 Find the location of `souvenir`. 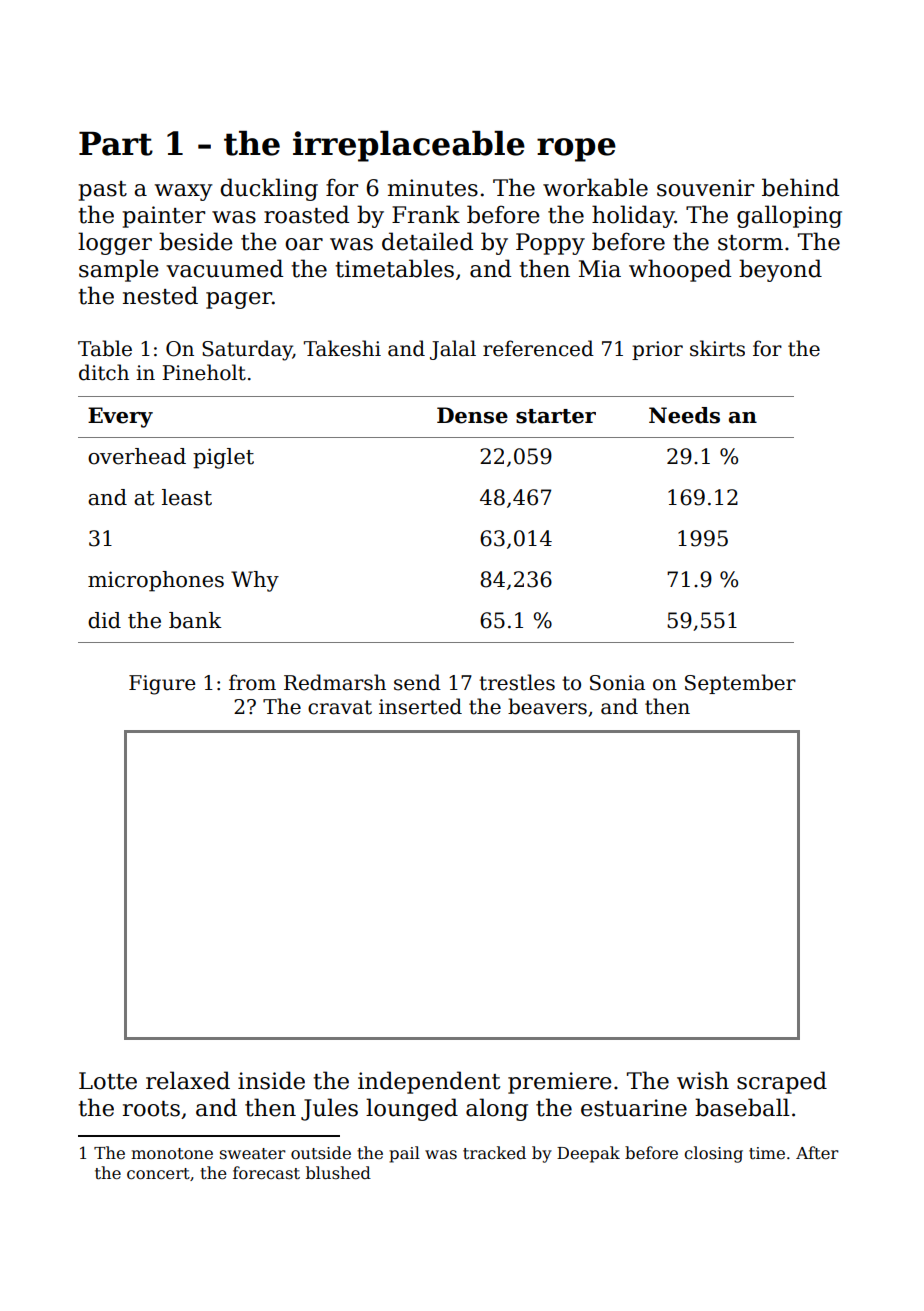

souvenir is located at coordinates (705, 188).
